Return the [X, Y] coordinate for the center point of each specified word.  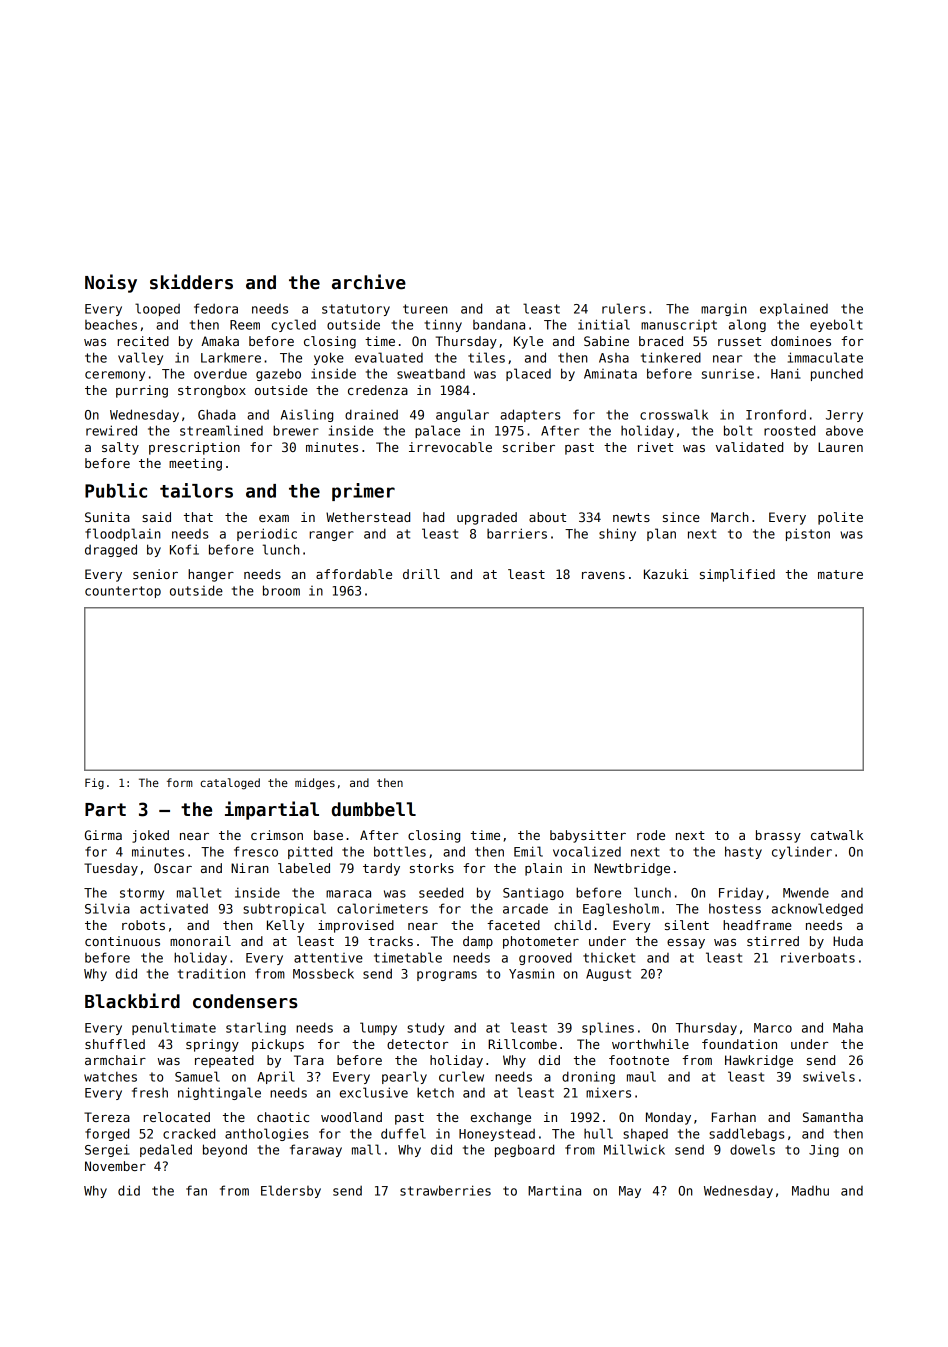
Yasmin [531, 973]
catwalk [837, 835]
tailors [196, 490]
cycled [293, 325]
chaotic [283, 1117]
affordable [354, 574]
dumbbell [374, 809]
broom [281, 590]
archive [369, 282]
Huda [848, 941]
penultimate [174, 1028]
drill [421, 574]
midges [315, 784]
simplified [737, 575]
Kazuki [666, 574]
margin [724, 310]
